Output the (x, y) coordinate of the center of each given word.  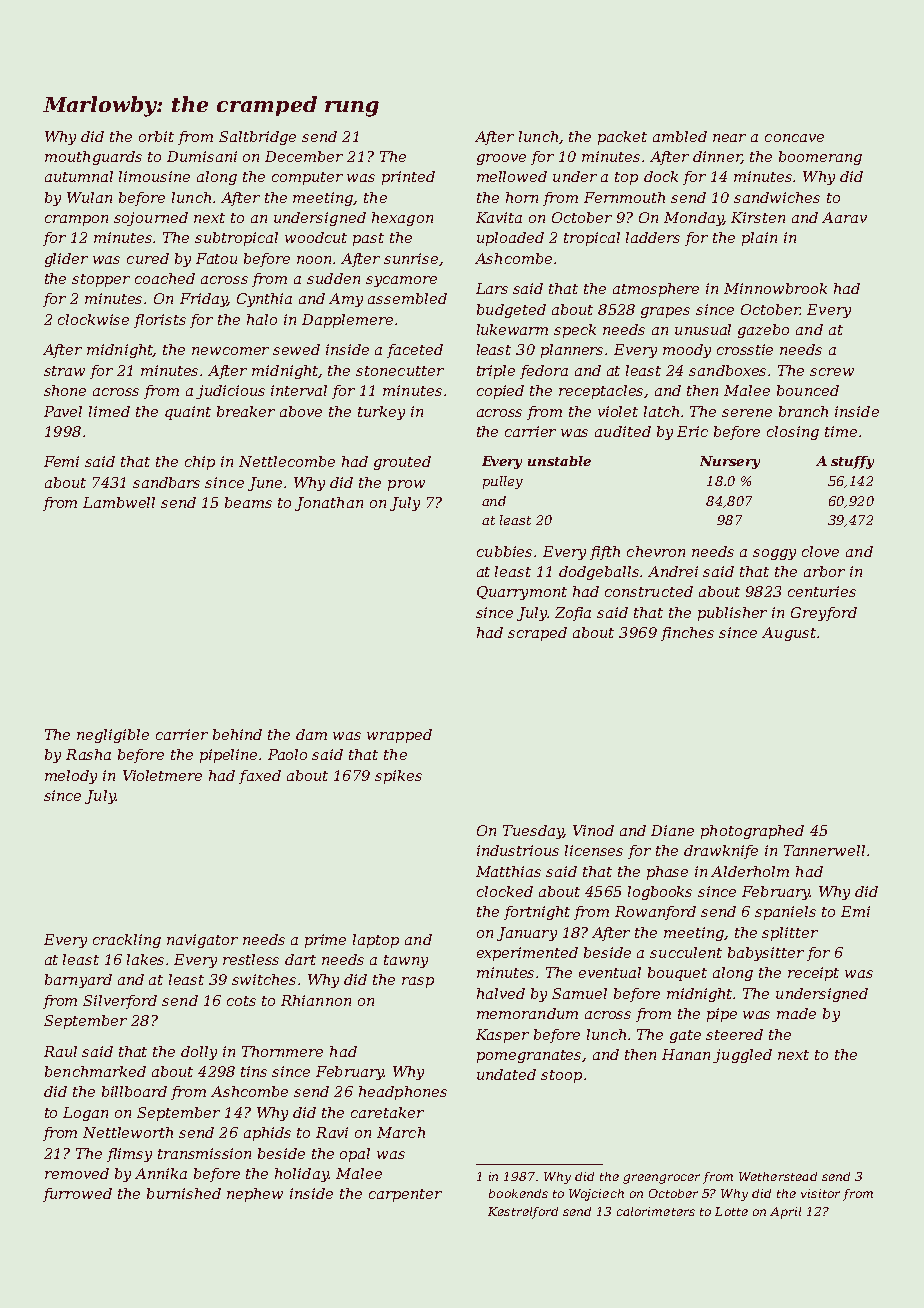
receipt (813, 974)
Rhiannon (316, 1000)
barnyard (78, 981)
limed (109, 411)
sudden (333, 278)
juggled (742, 1056)
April (785, 1213)
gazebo (763, 331)
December (304, 156)
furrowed (77, 1195)
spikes (398, 777)
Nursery (730, 462)
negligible (113, 736)
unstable (559, 461)
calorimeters (656, 1211)
